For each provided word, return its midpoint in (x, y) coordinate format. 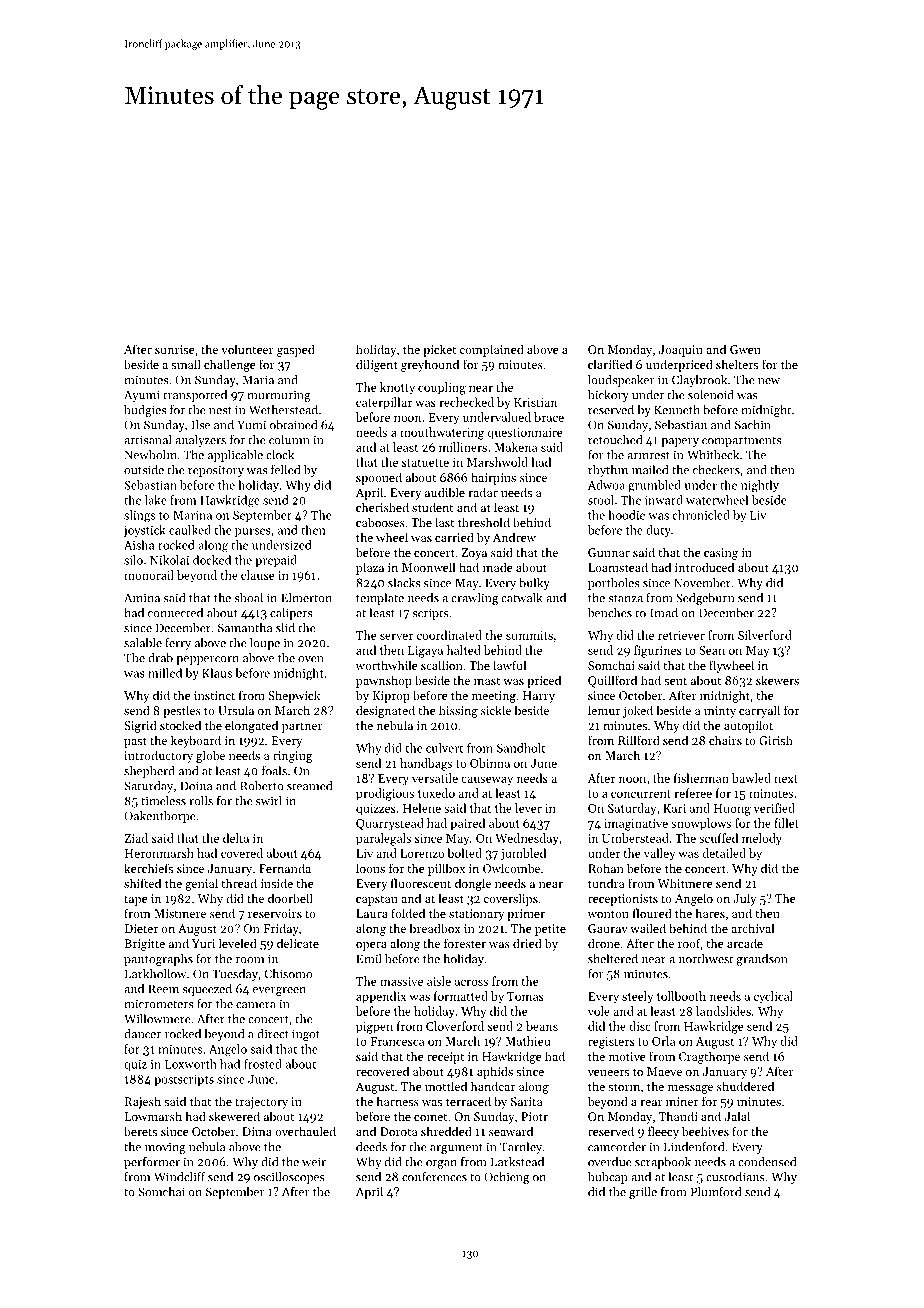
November (702, 583)
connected (175, 613)
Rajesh (143, 1102)
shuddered (745, 1086)
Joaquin (681, 351)
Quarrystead (390, 824)
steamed (309, 786)
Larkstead (517, 1162)
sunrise (175, 349)
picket (439, 350)
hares (710, 913)
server (396, 636)
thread (239, 883)
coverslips (511, 899)
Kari (674, 808)
